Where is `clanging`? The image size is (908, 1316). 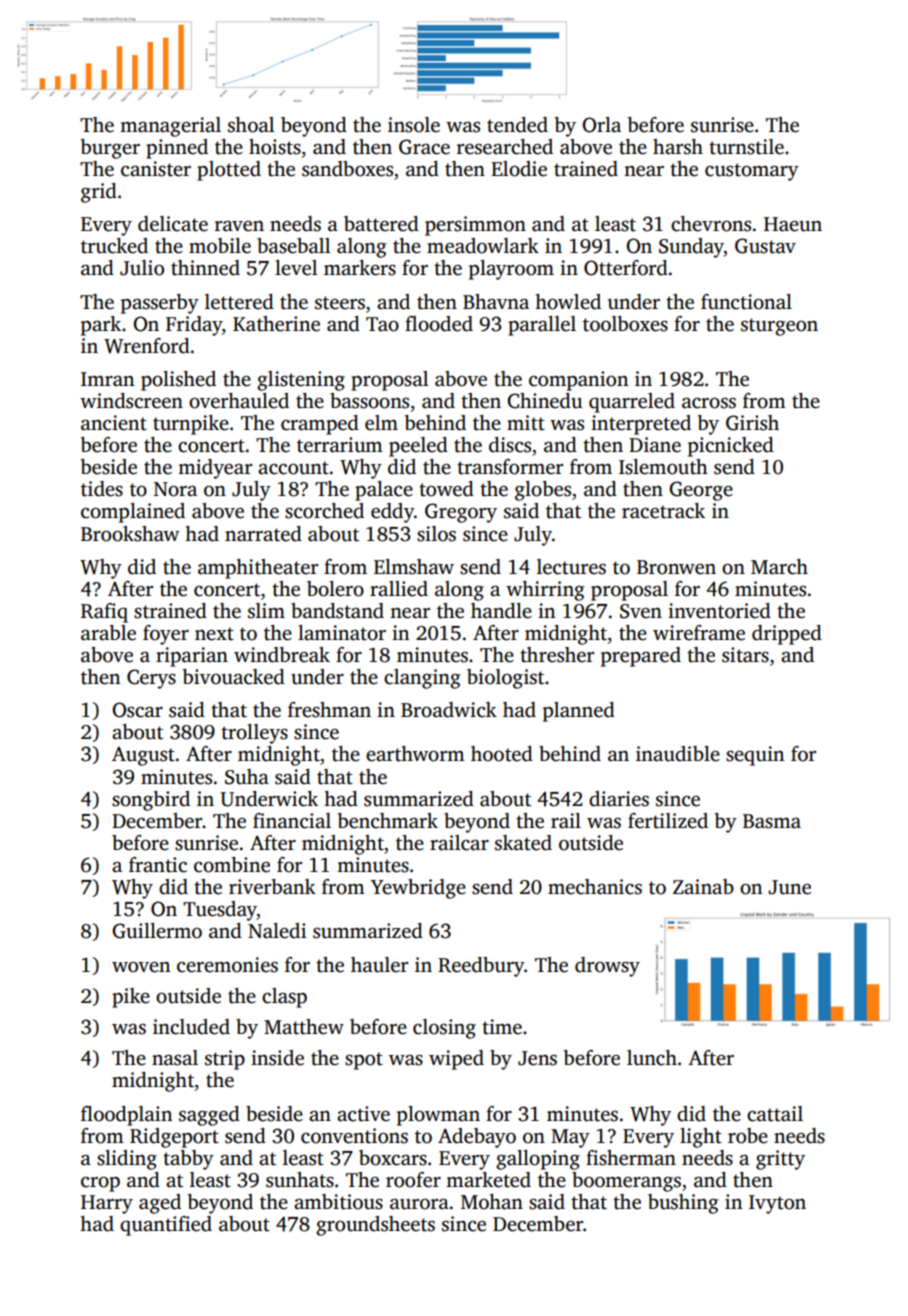 clanging is located at coordinates (422, 679).
